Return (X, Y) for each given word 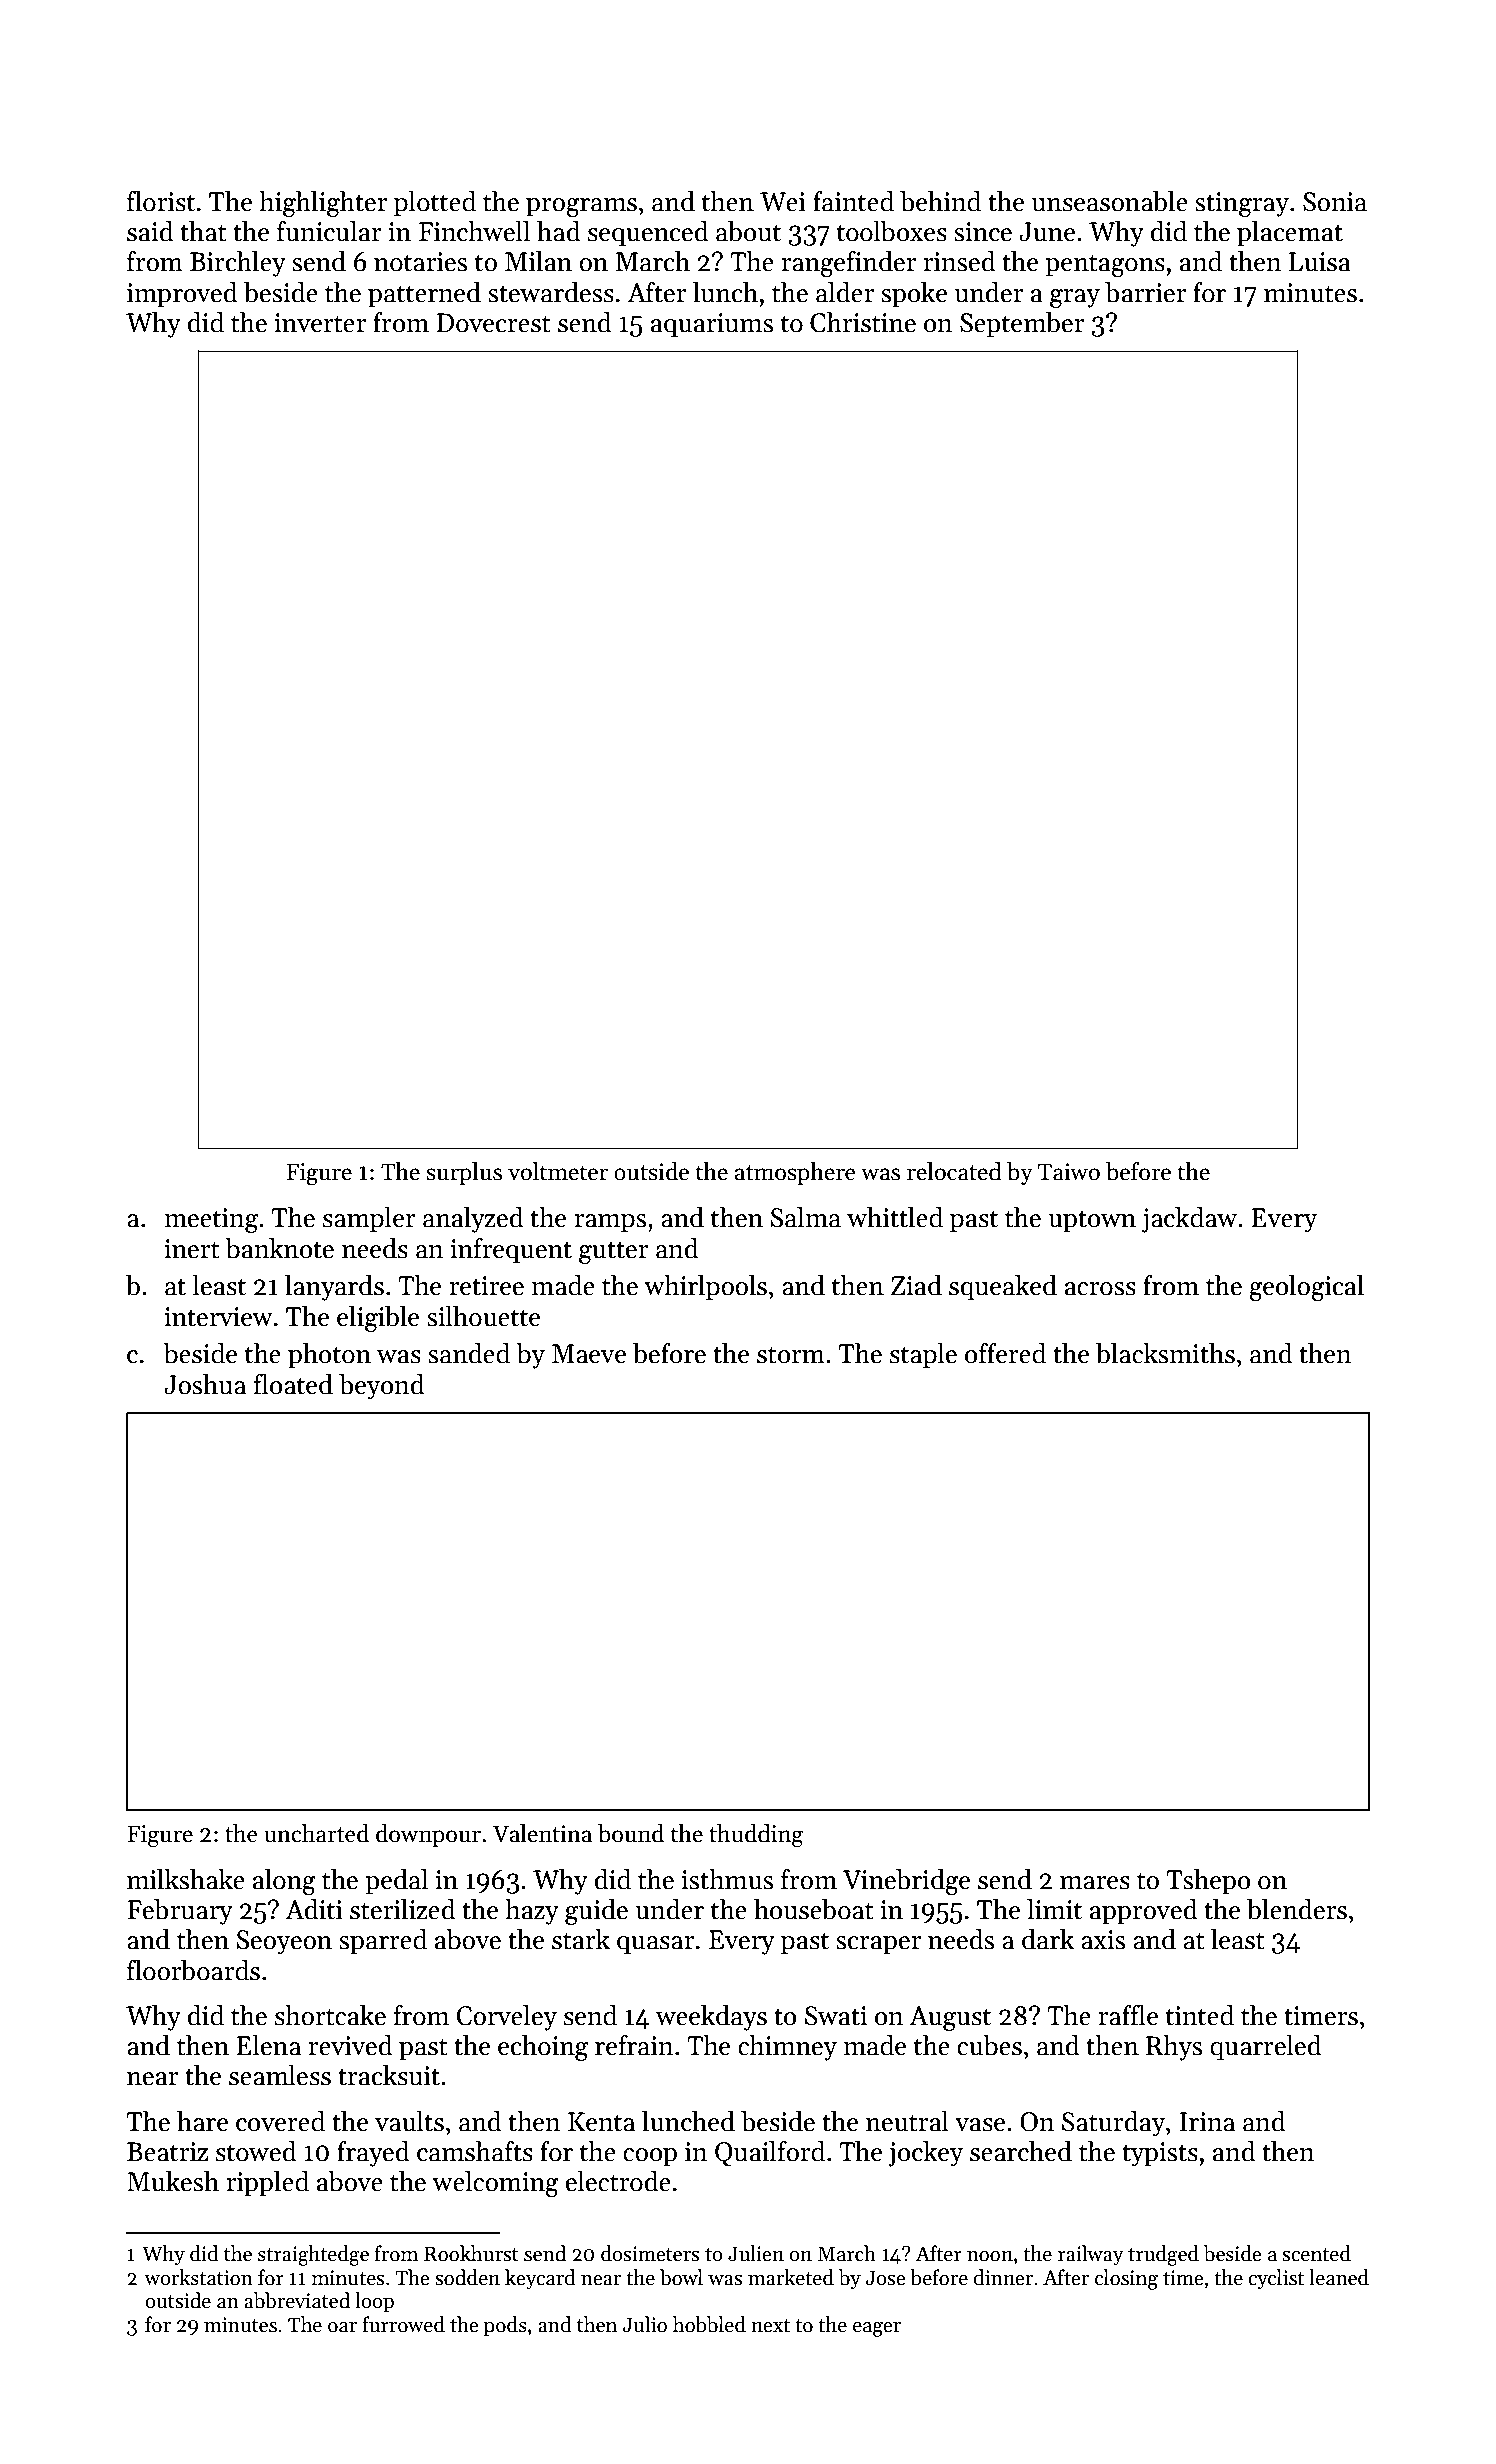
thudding (756, 1836)
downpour (428, 1835)
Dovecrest (493, 323)
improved (182, 295)
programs (581, 207)
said (150, 231)
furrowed (403, 2324)
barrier (1145, 292)
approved (1144, 1912)
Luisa (1320, 262)
